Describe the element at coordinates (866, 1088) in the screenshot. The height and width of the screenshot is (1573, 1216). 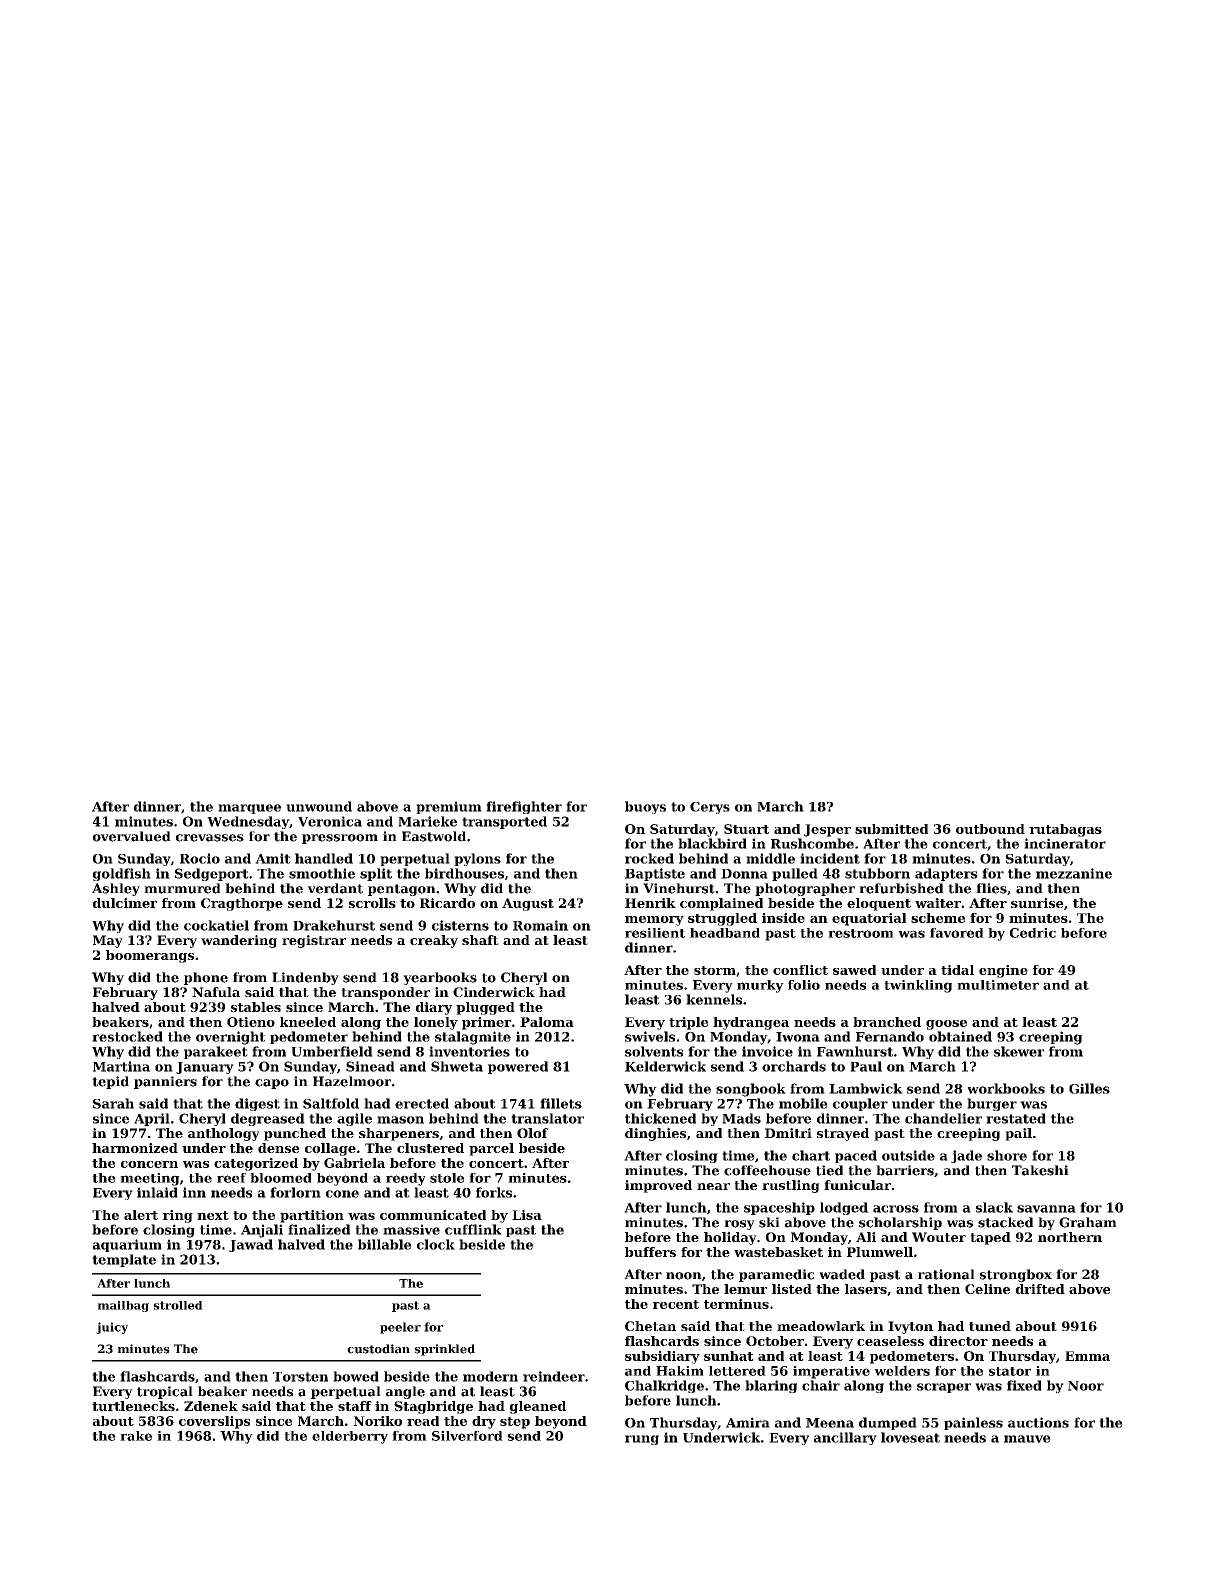
I see `Lambwick` at that location.
